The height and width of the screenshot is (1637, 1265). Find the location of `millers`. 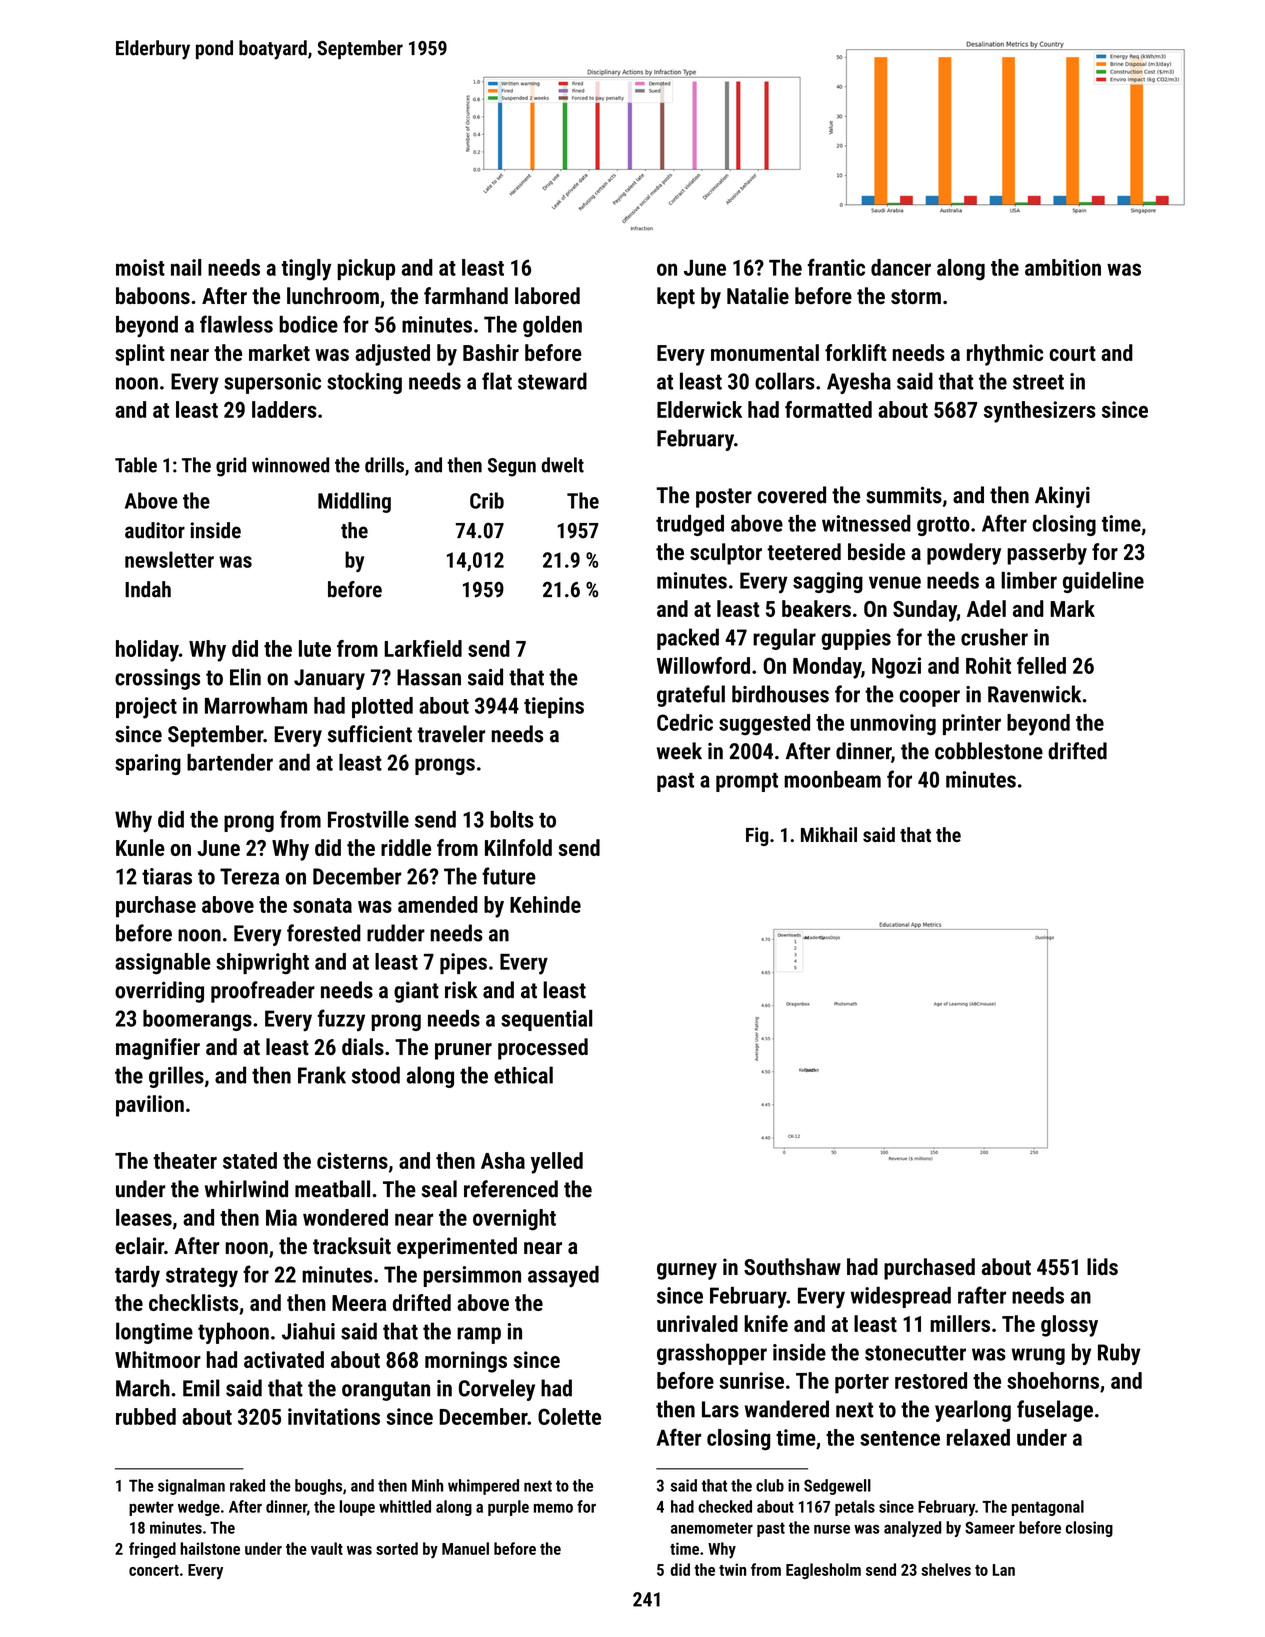

millers is located at coordinates (960, 1323).
